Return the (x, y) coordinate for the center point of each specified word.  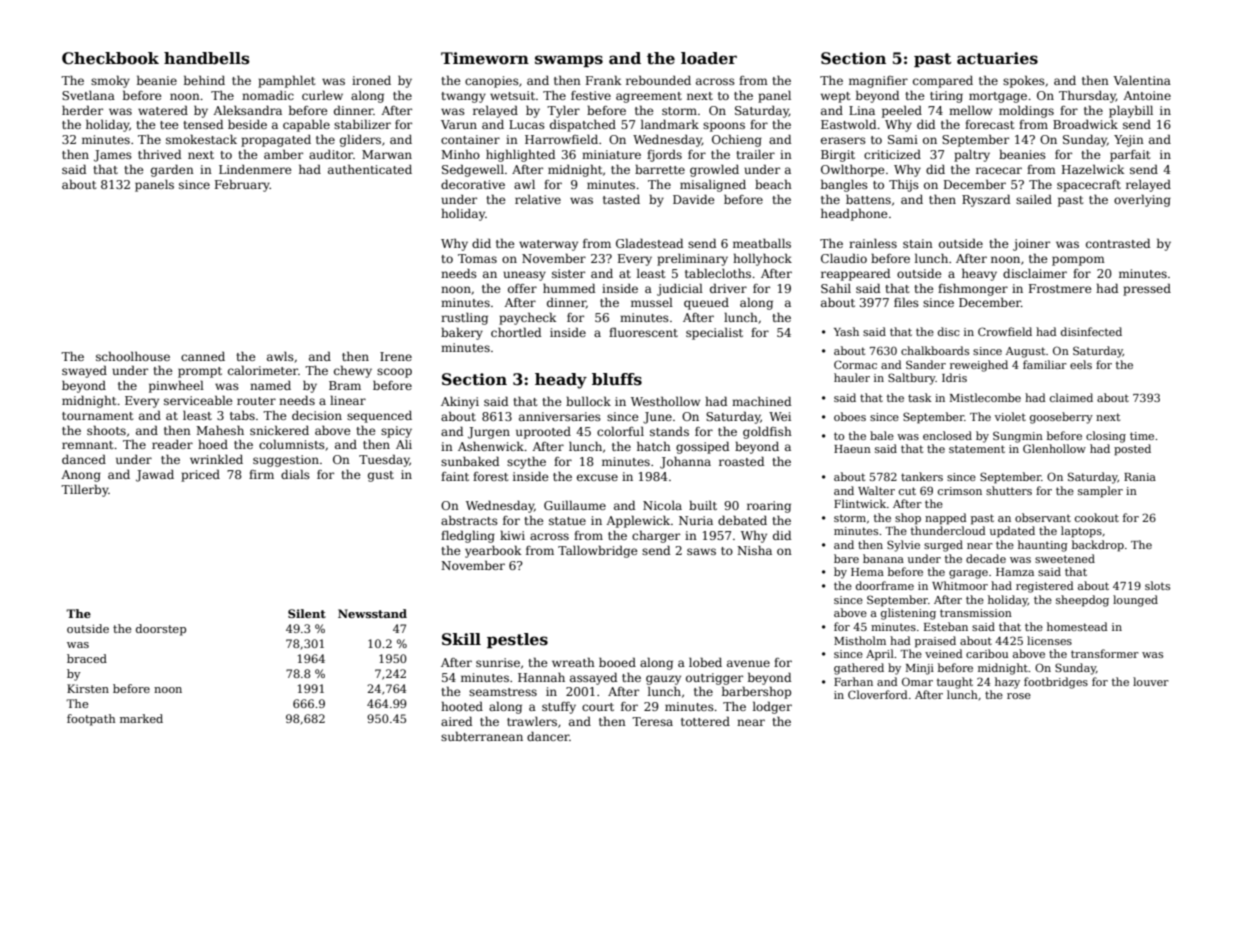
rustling (464, 319)
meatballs (762, 243)
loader (709, 58)
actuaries (997, 58)
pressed (1147, 289)
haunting (1043, 546)
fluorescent (643, 332)
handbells (207, 58)
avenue (748, 663)
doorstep (161, 630)
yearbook (493, 551)
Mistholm (860, 640)
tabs (242, 415)
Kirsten (88, 688)
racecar (999, 170)
